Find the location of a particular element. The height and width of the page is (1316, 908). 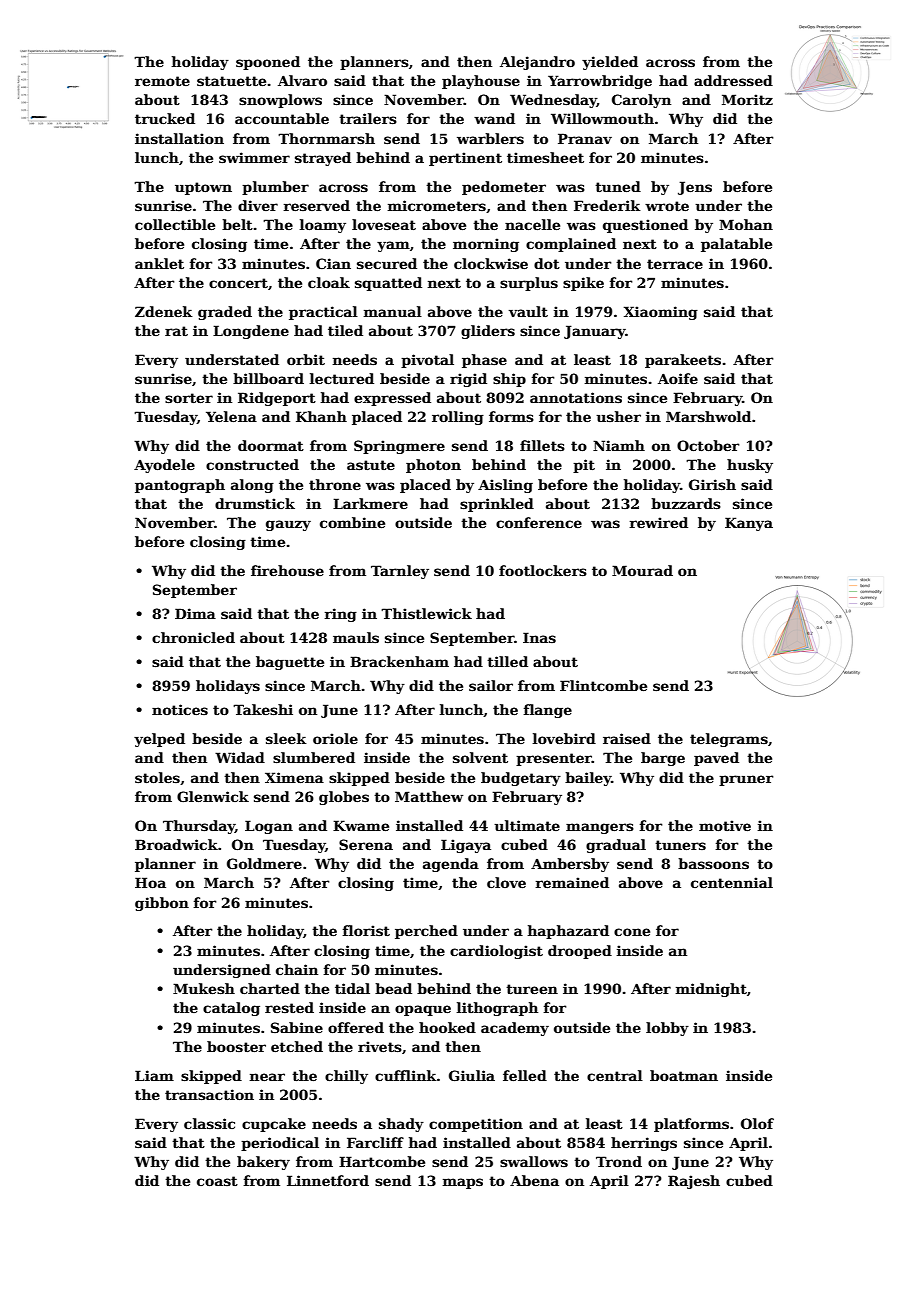

academy is located at coordinates (515, 1029).
